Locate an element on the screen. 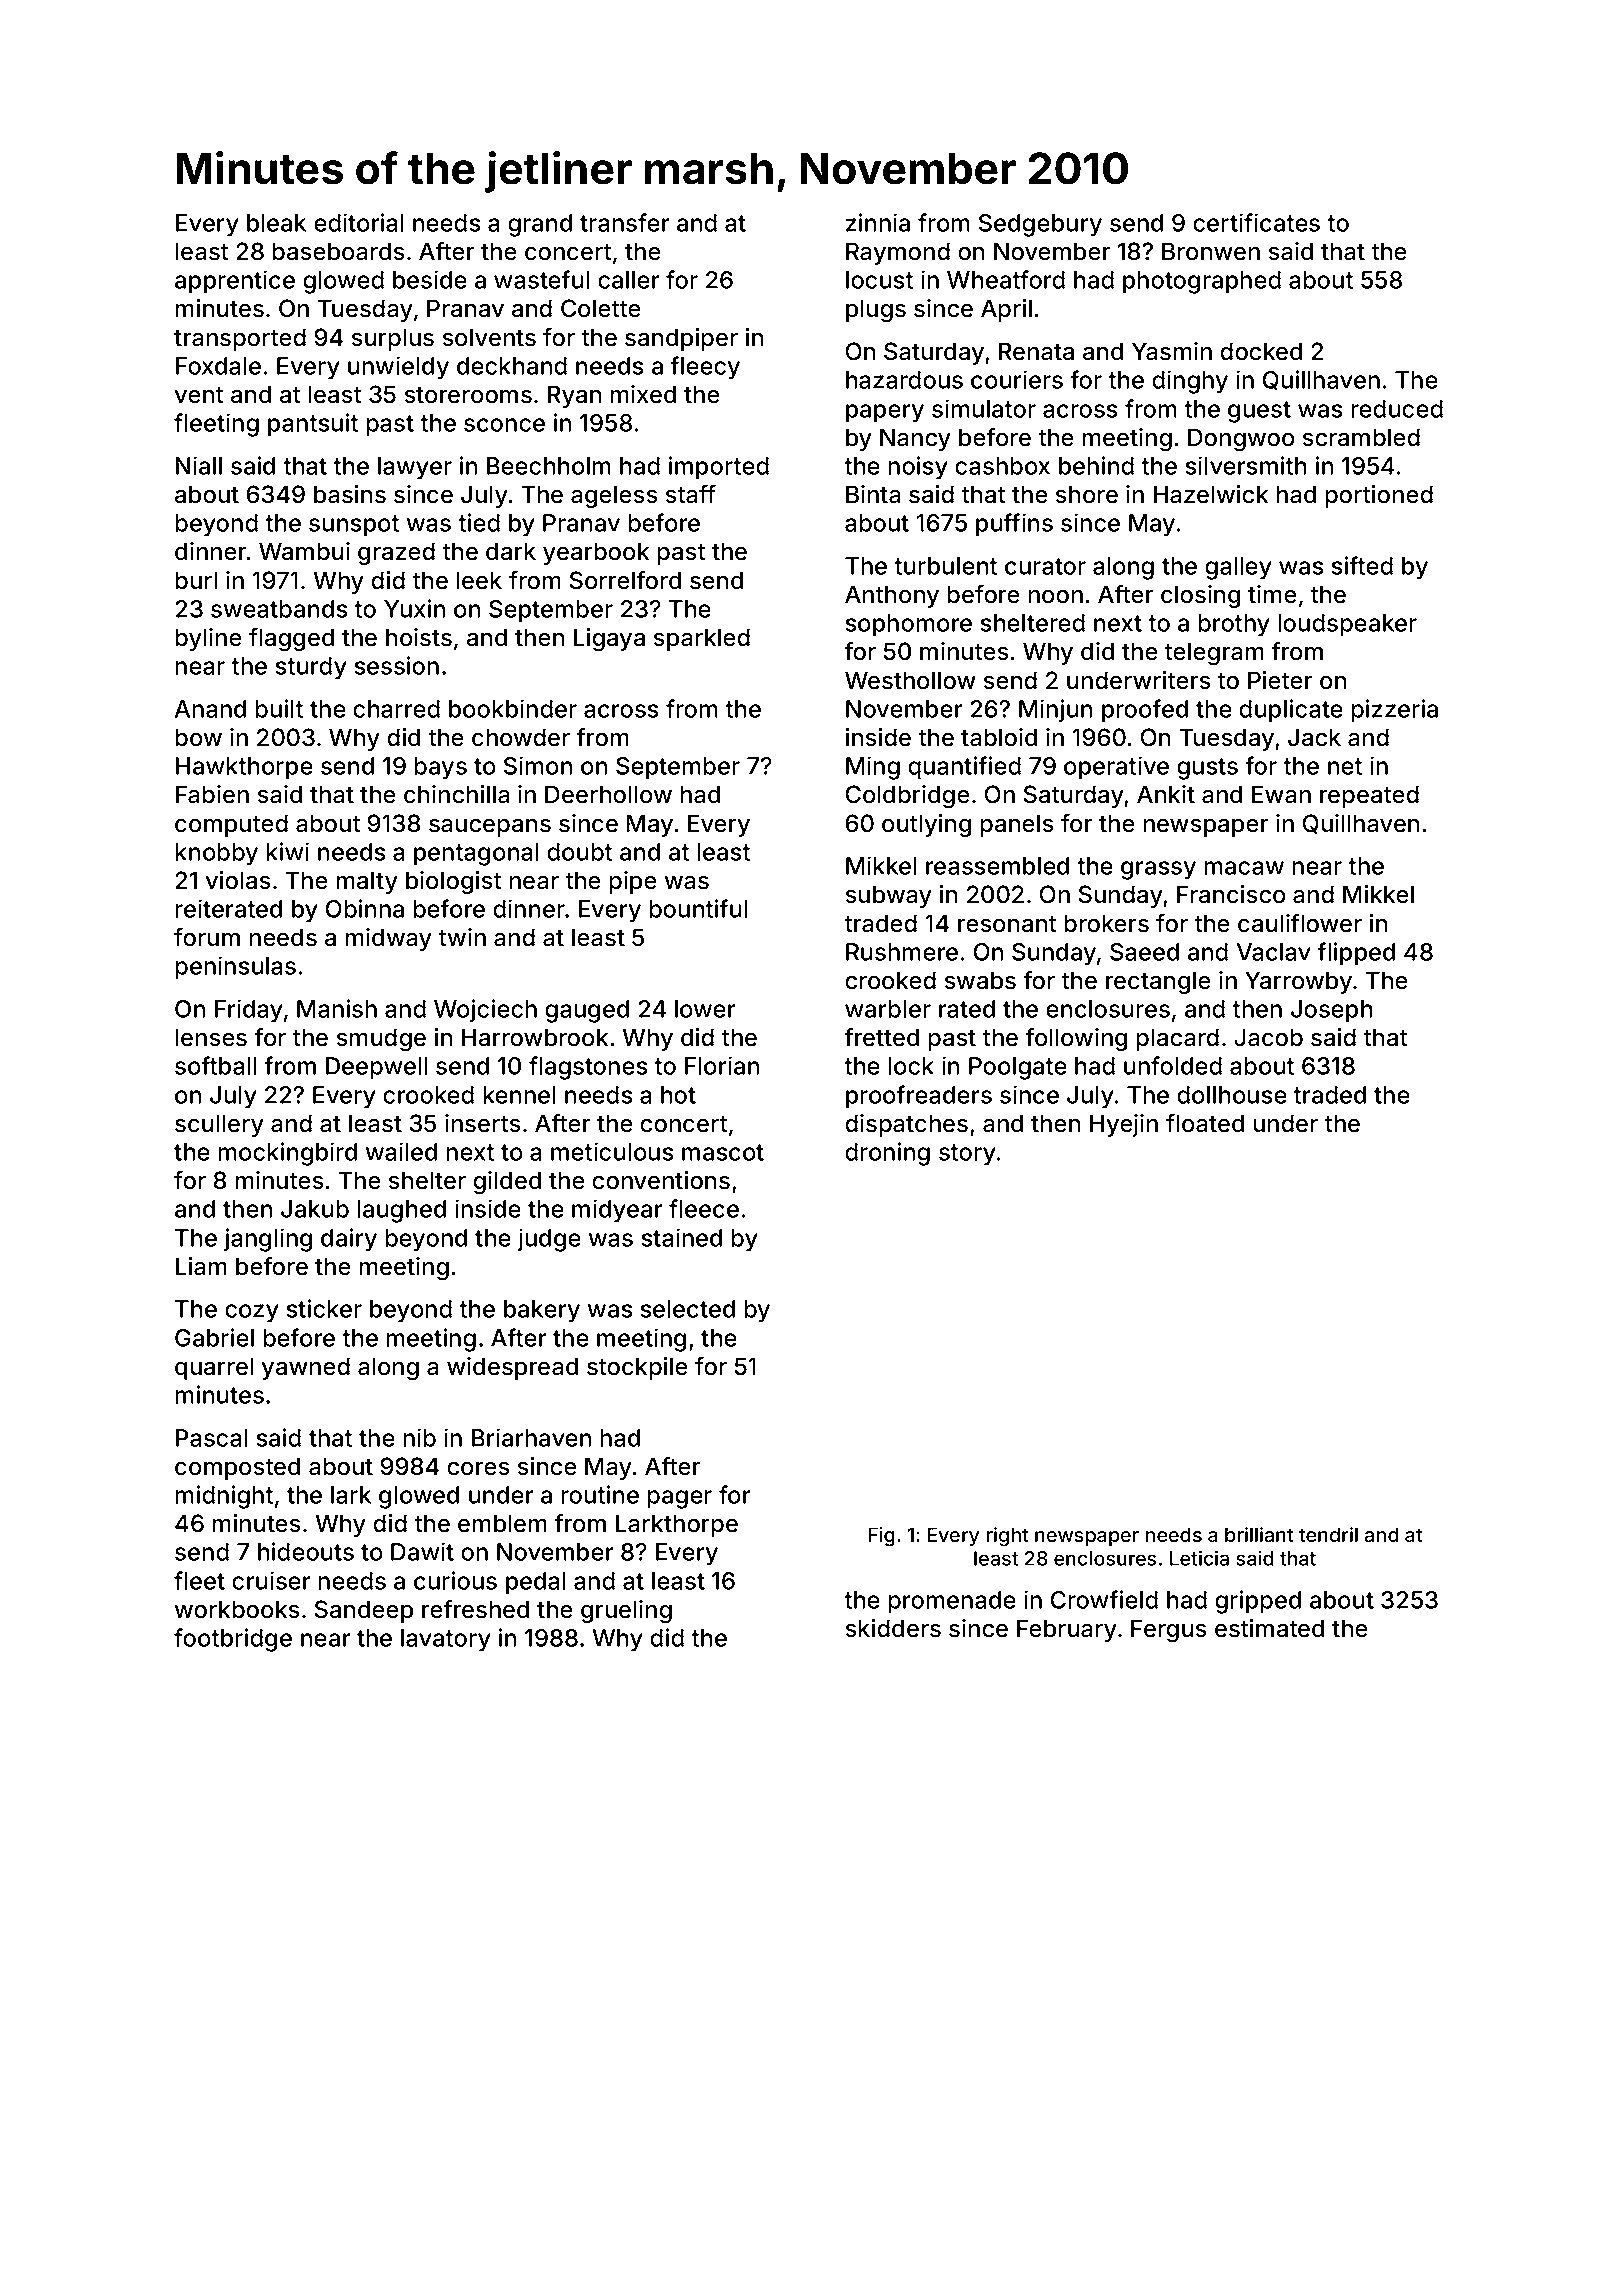 This screenshot has height=2292, width=1620. footbridge is located at coordinates (233, 1640).
